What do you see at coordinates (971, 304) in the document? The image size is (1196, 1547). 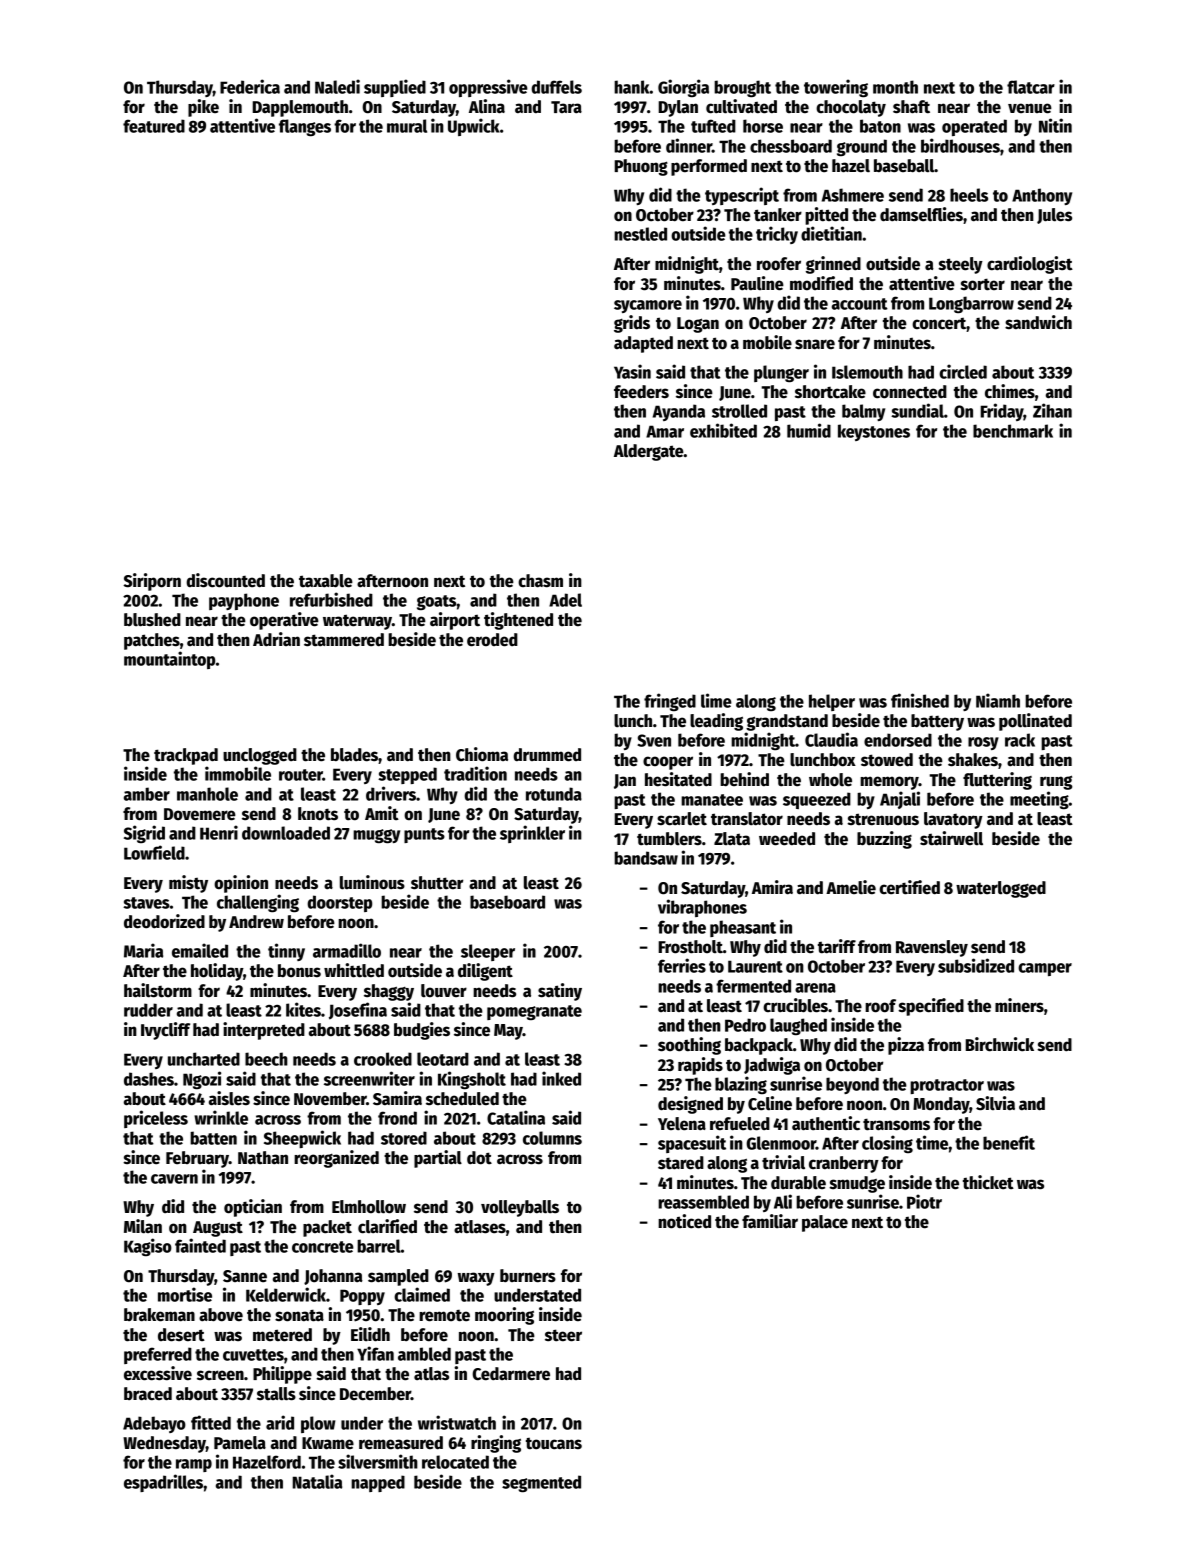 I see `Longbarrow` at bounding box center [971, 304].
